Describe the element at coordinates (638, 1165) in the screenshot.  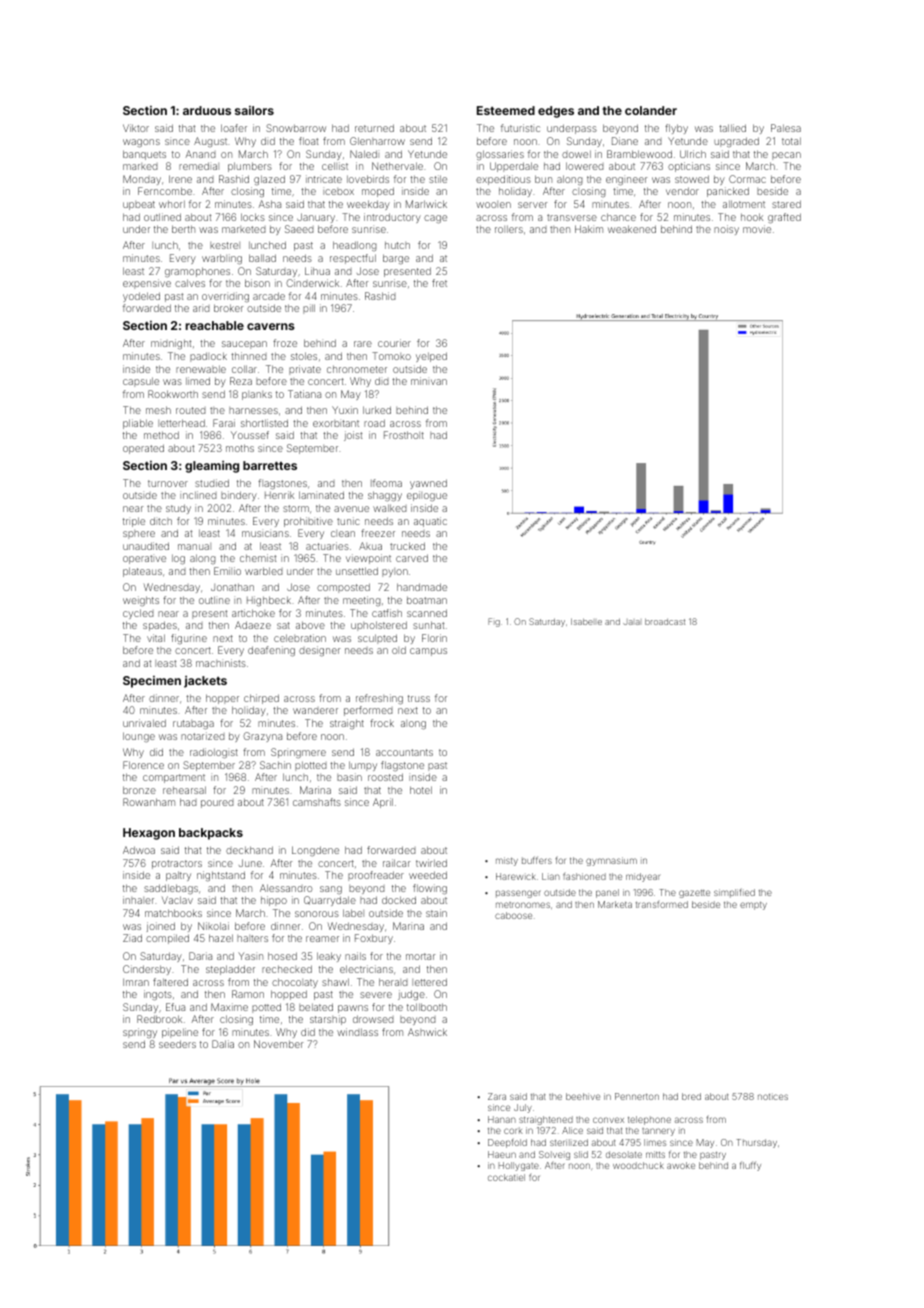
I see `woodchuck` at that location.
